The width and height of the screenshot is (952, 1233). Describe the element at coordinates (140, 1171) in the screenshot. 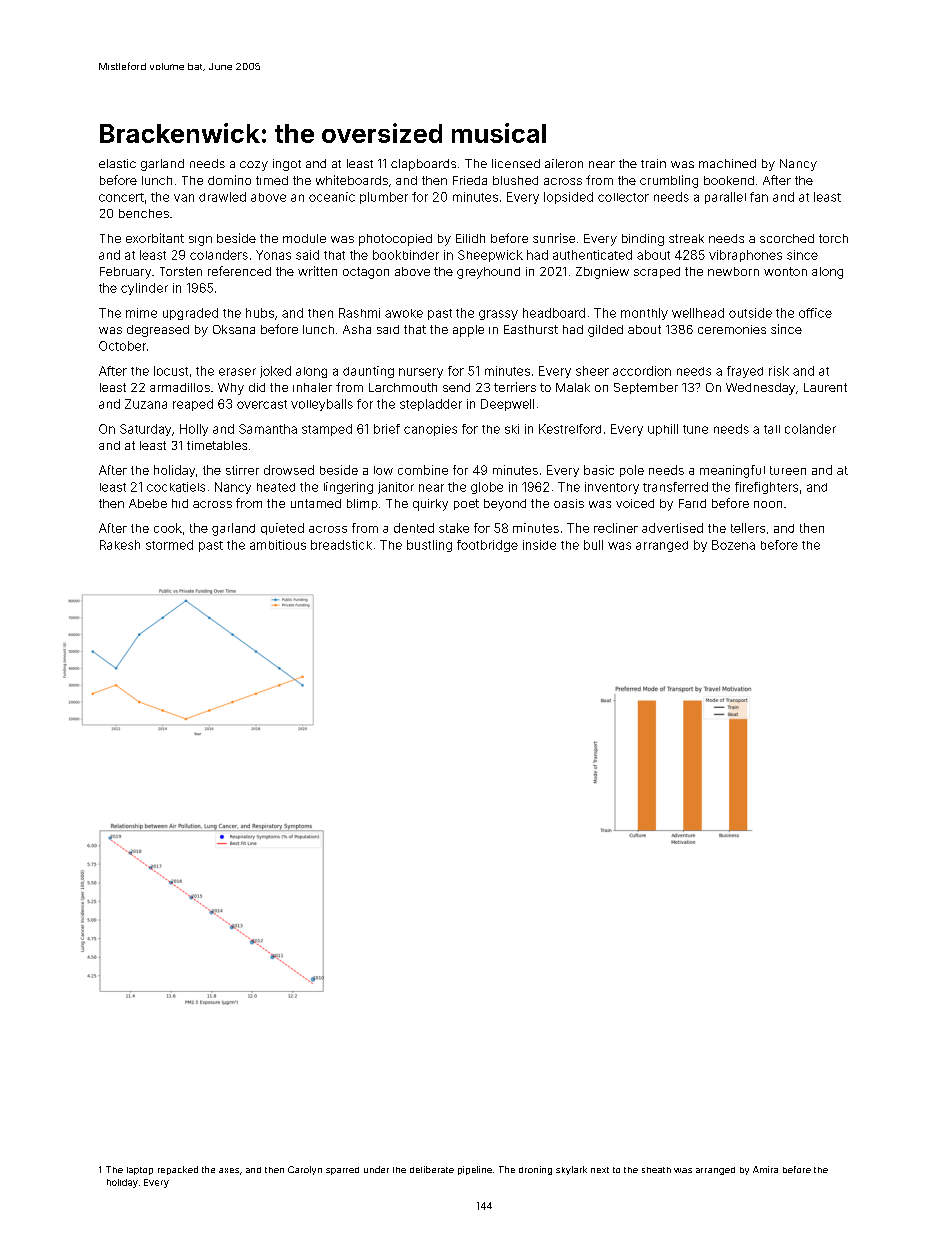

I see `laptop` at that location.
